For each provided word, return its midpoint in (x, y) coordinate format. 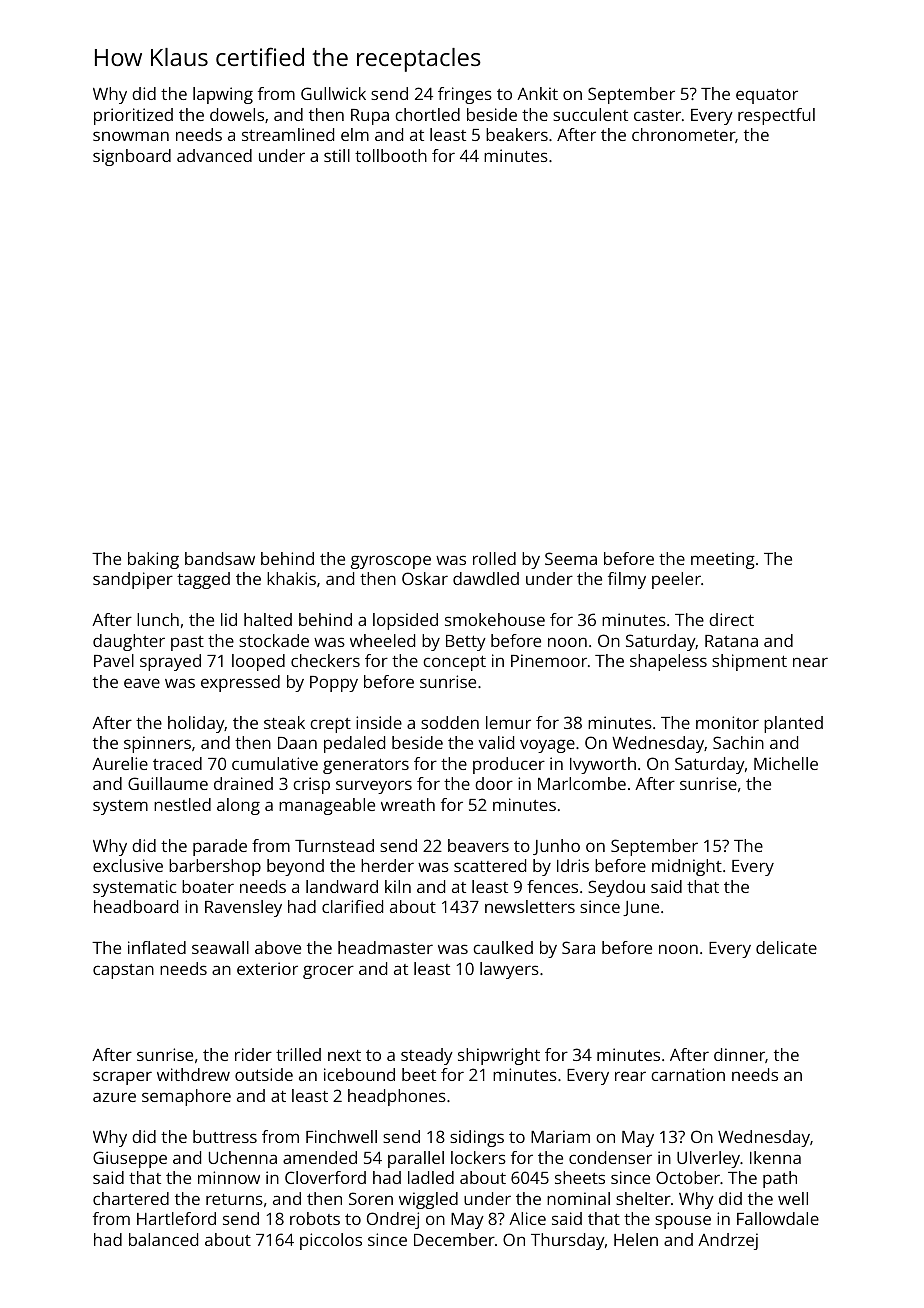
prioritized (133, 116)
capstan (123, 971)
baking (153, 560)
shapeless (668, 662)
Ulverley (708, 1159)
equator (767, 96)
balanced (163, 1239)
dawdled (486, 578)
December (454, 1239)
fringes (465, 95)
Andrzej (728, 1241)
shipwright (499, 1056)
